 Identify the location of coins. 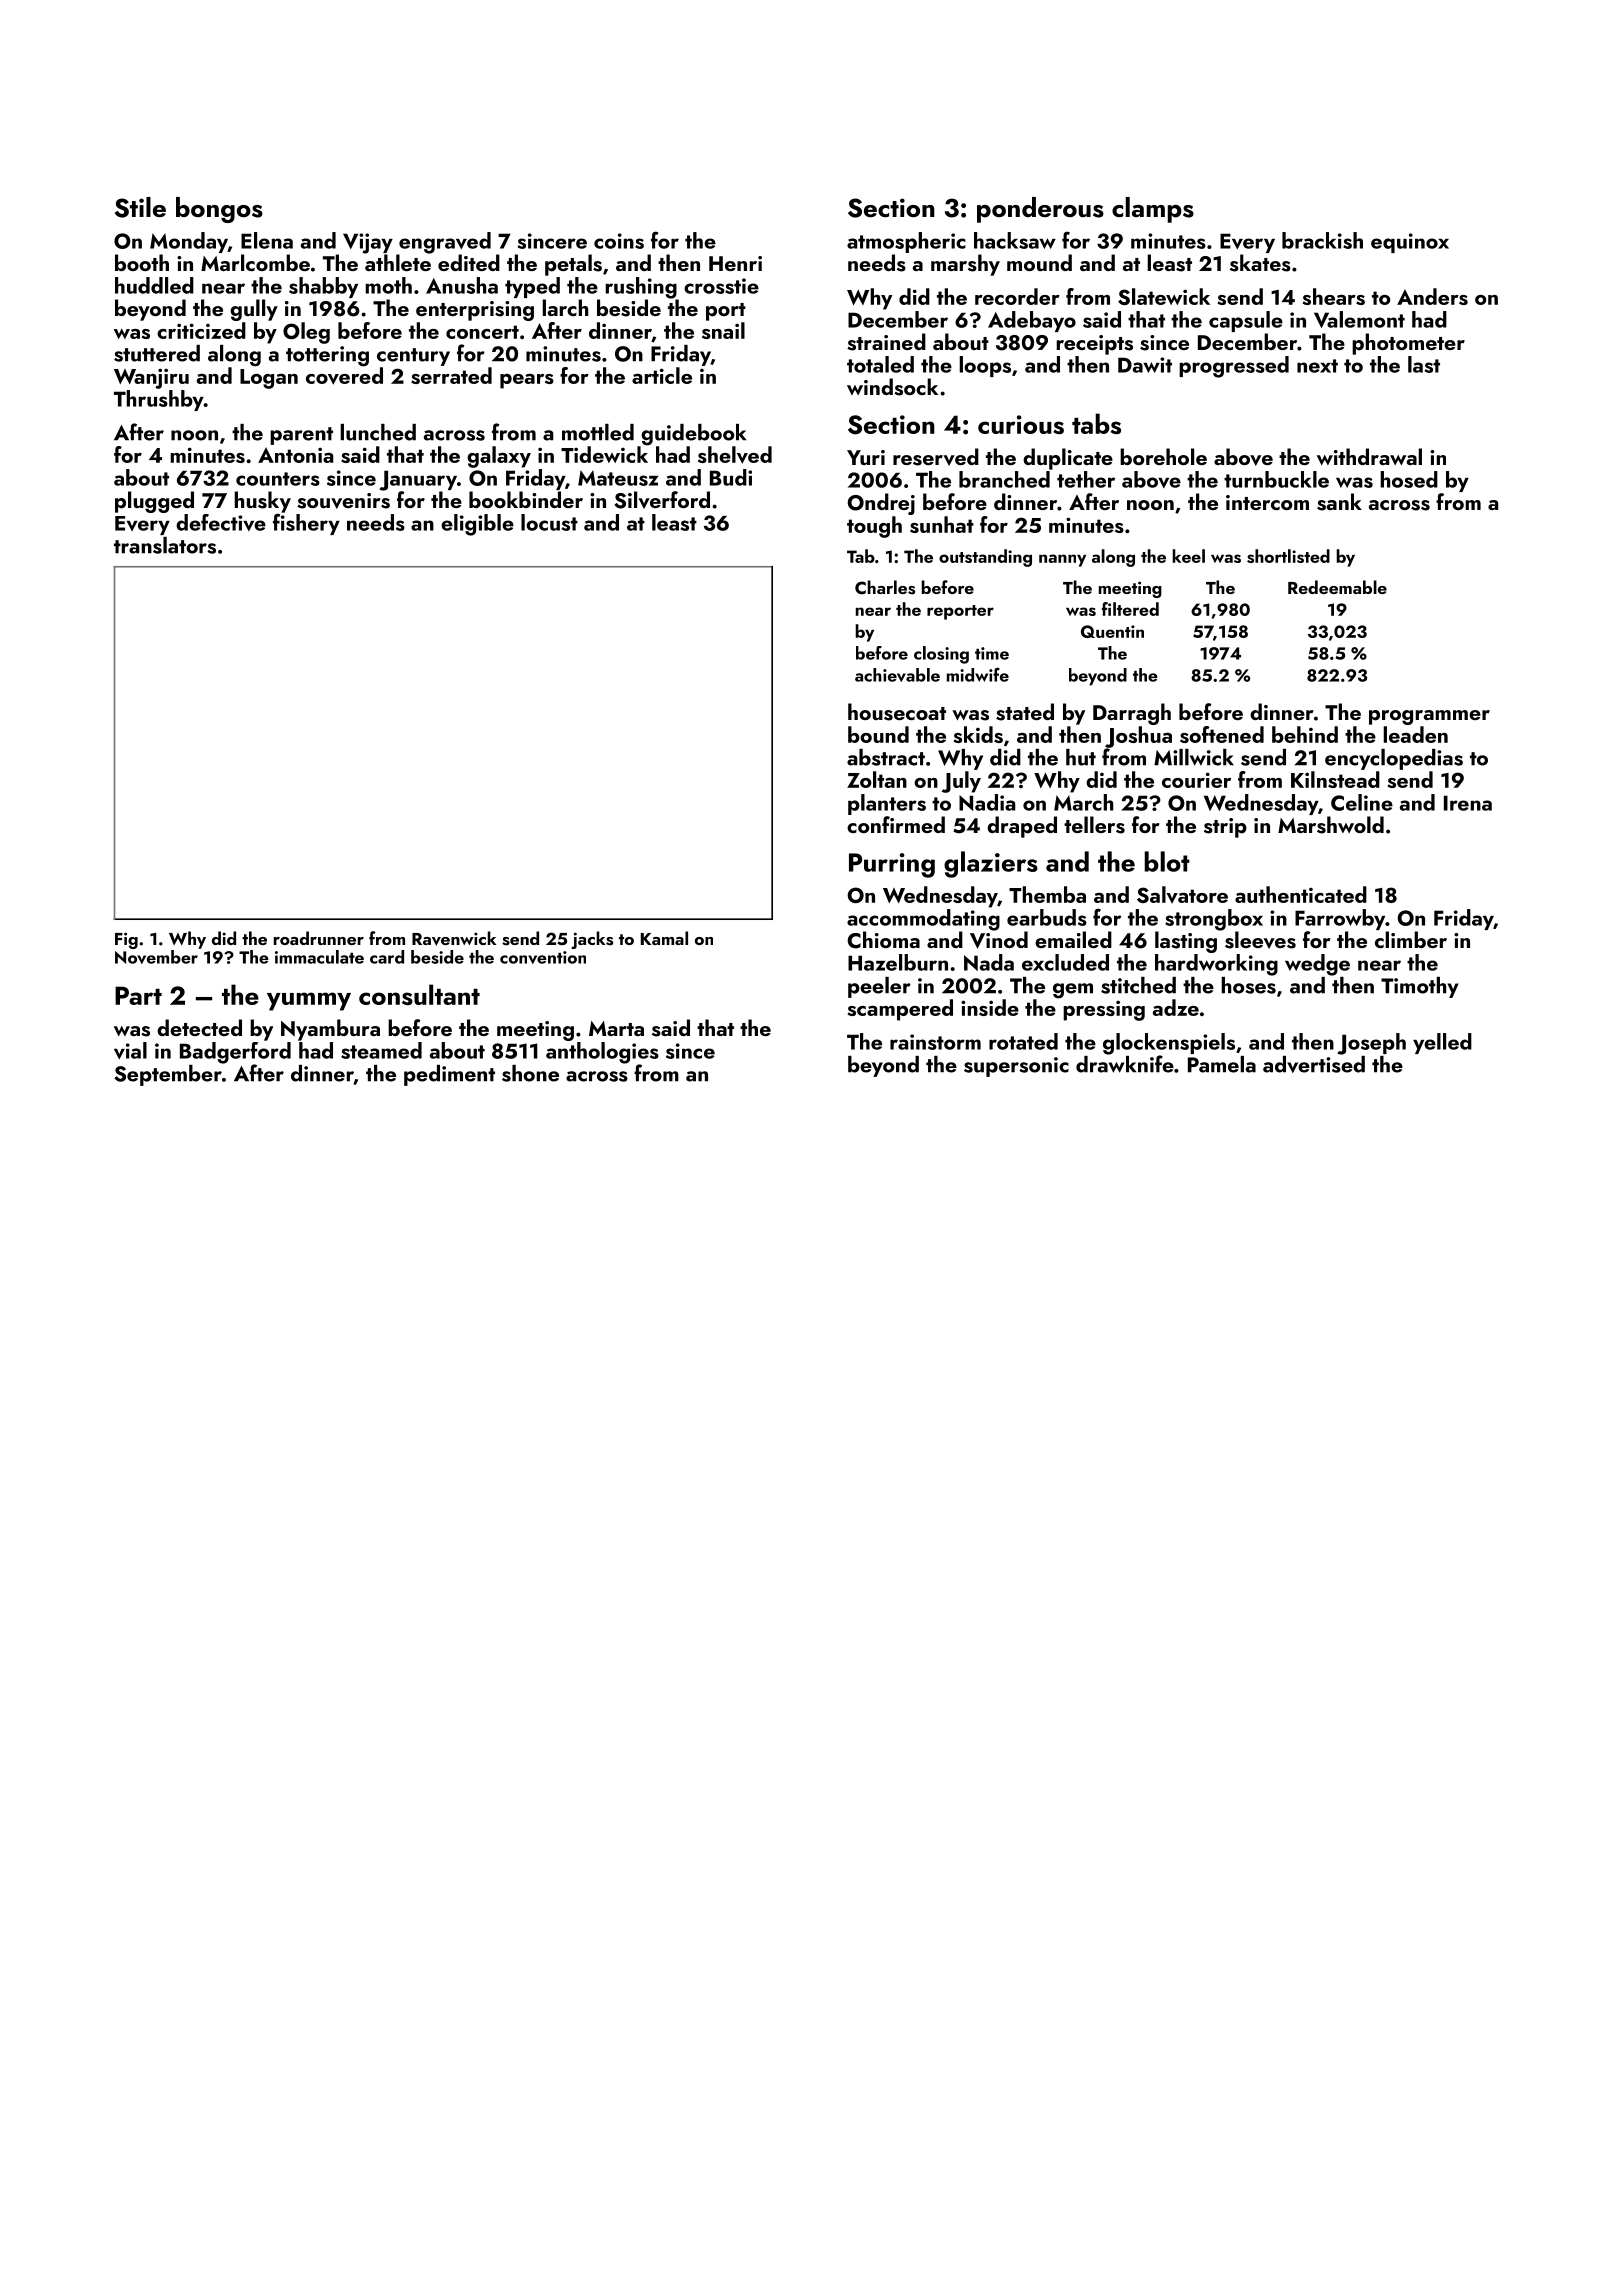
(619, 241).
